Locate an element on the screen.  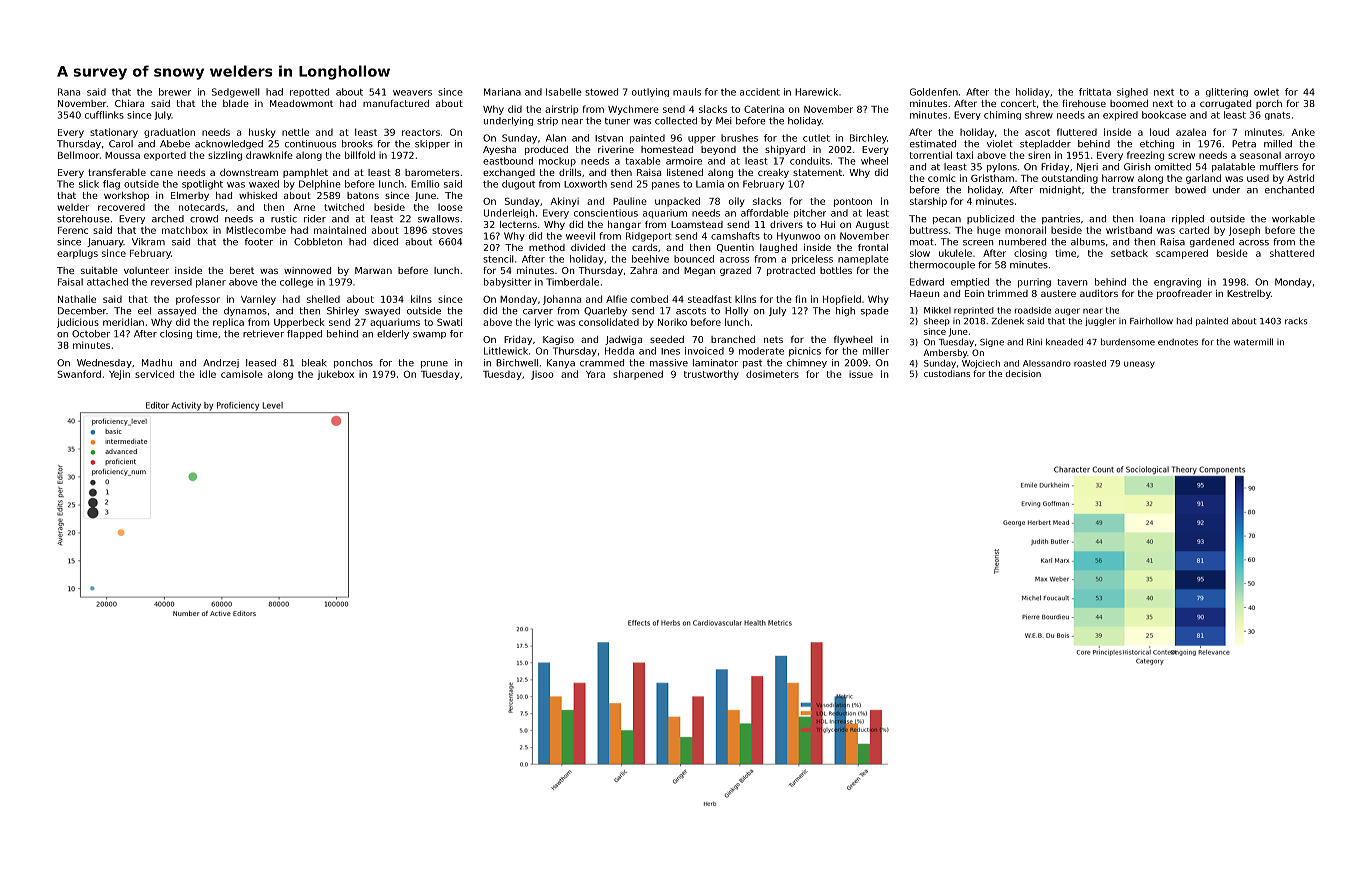
beyond is located at coordinates (718, 150).
